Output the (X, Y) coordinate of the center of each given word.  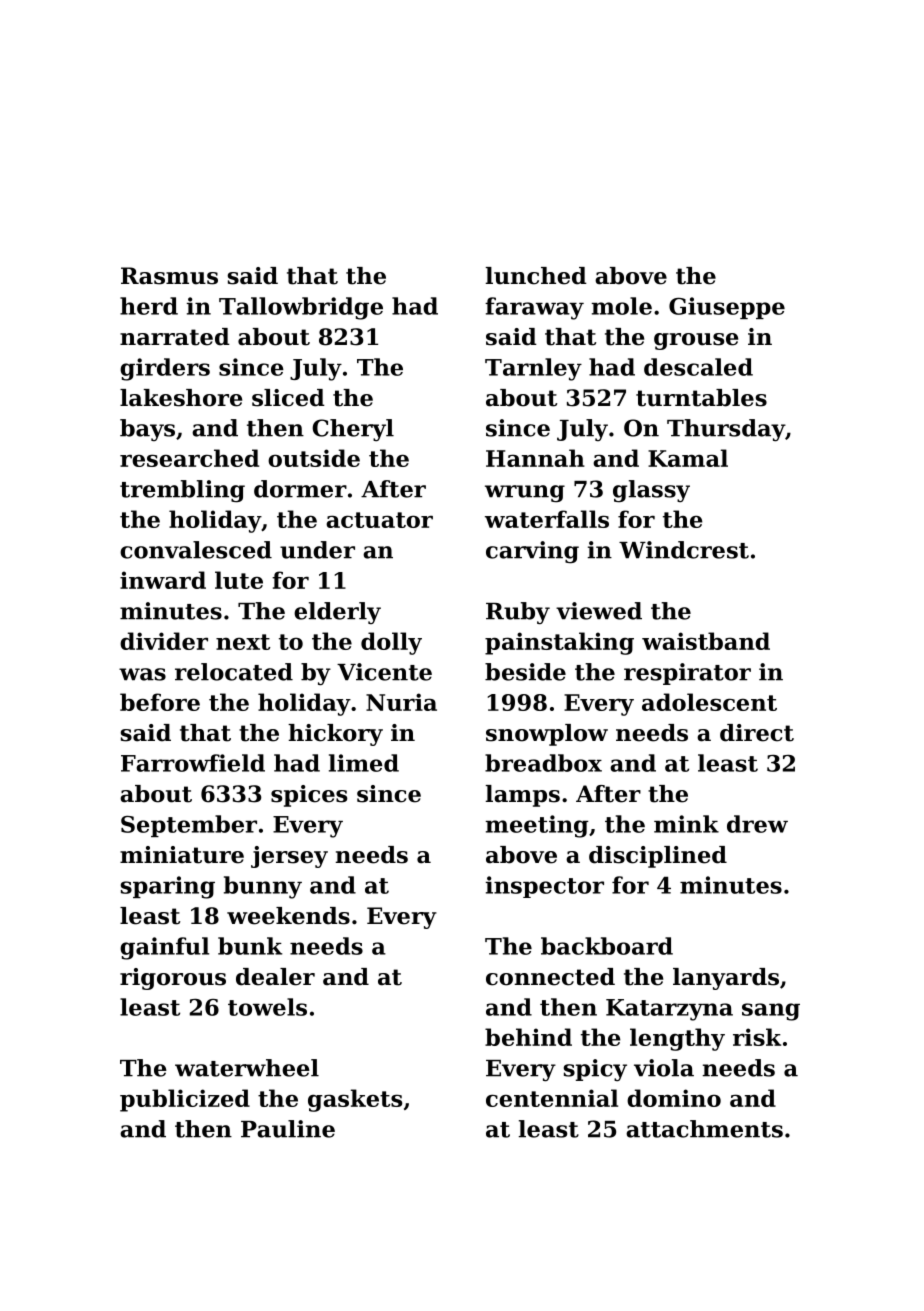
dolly (391, 643)
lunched (536, 276)
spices (309, 796)
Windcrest (684, 550)
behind (528, 1037)
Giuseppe (727, 308)
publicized (185, 1100)
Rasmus (169, 276)
